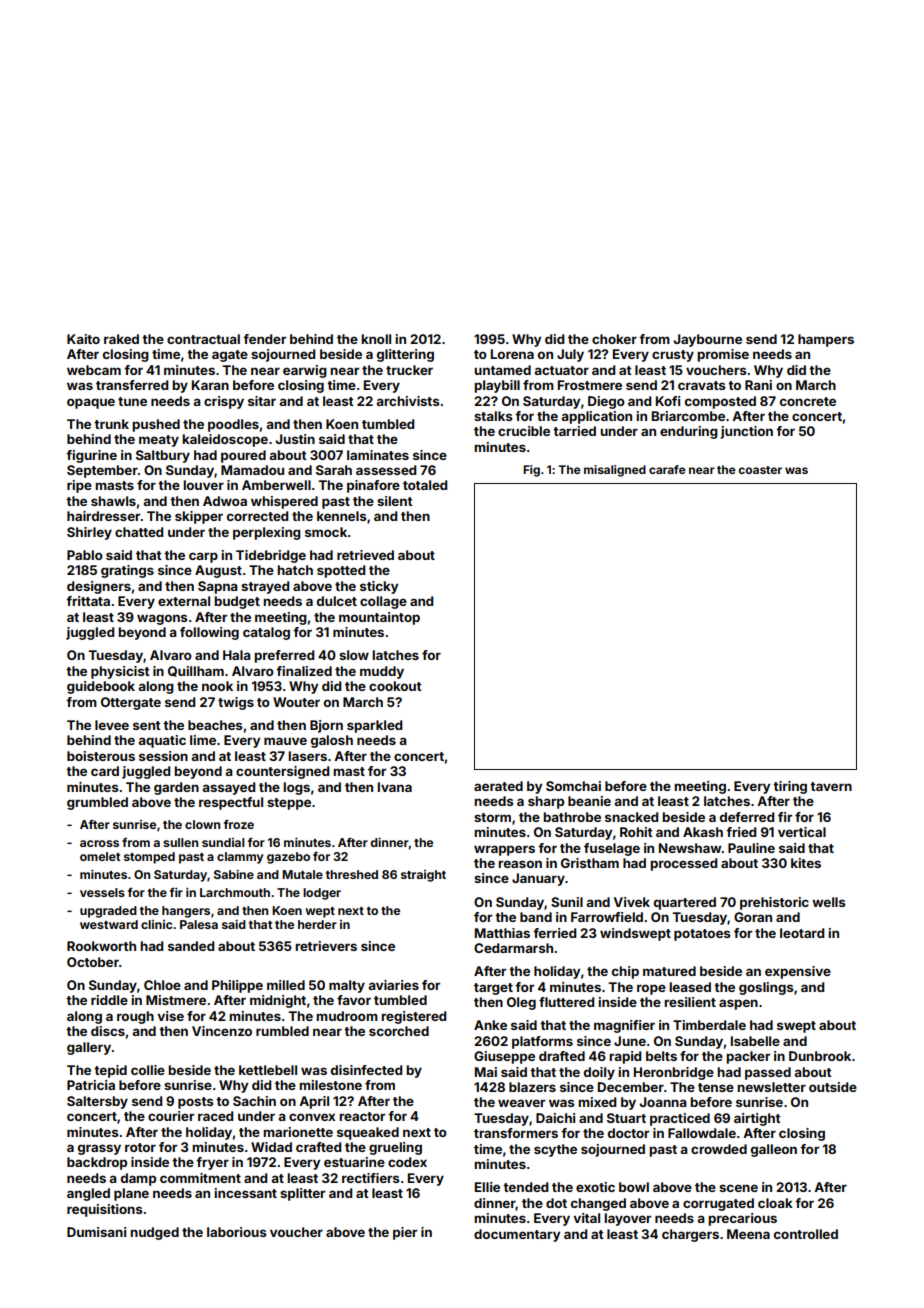 This screenshot has width=924, height=1308. Describe the element at coordinates (376, 339) in the screenshot. I see `knoll` at that location.
